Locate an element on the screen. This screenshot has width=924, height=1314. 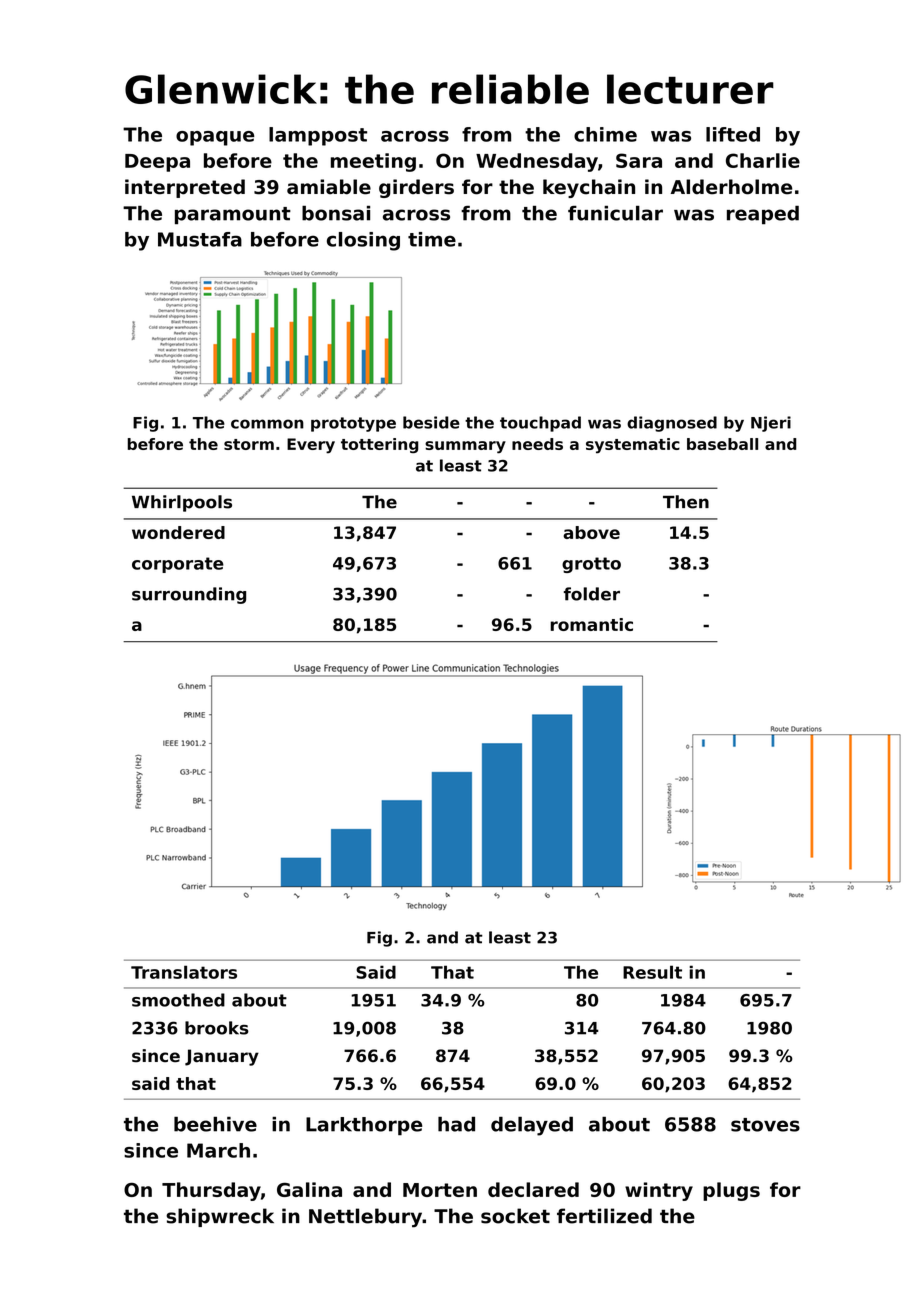
surrounding is located at coordinates (189, 595).
